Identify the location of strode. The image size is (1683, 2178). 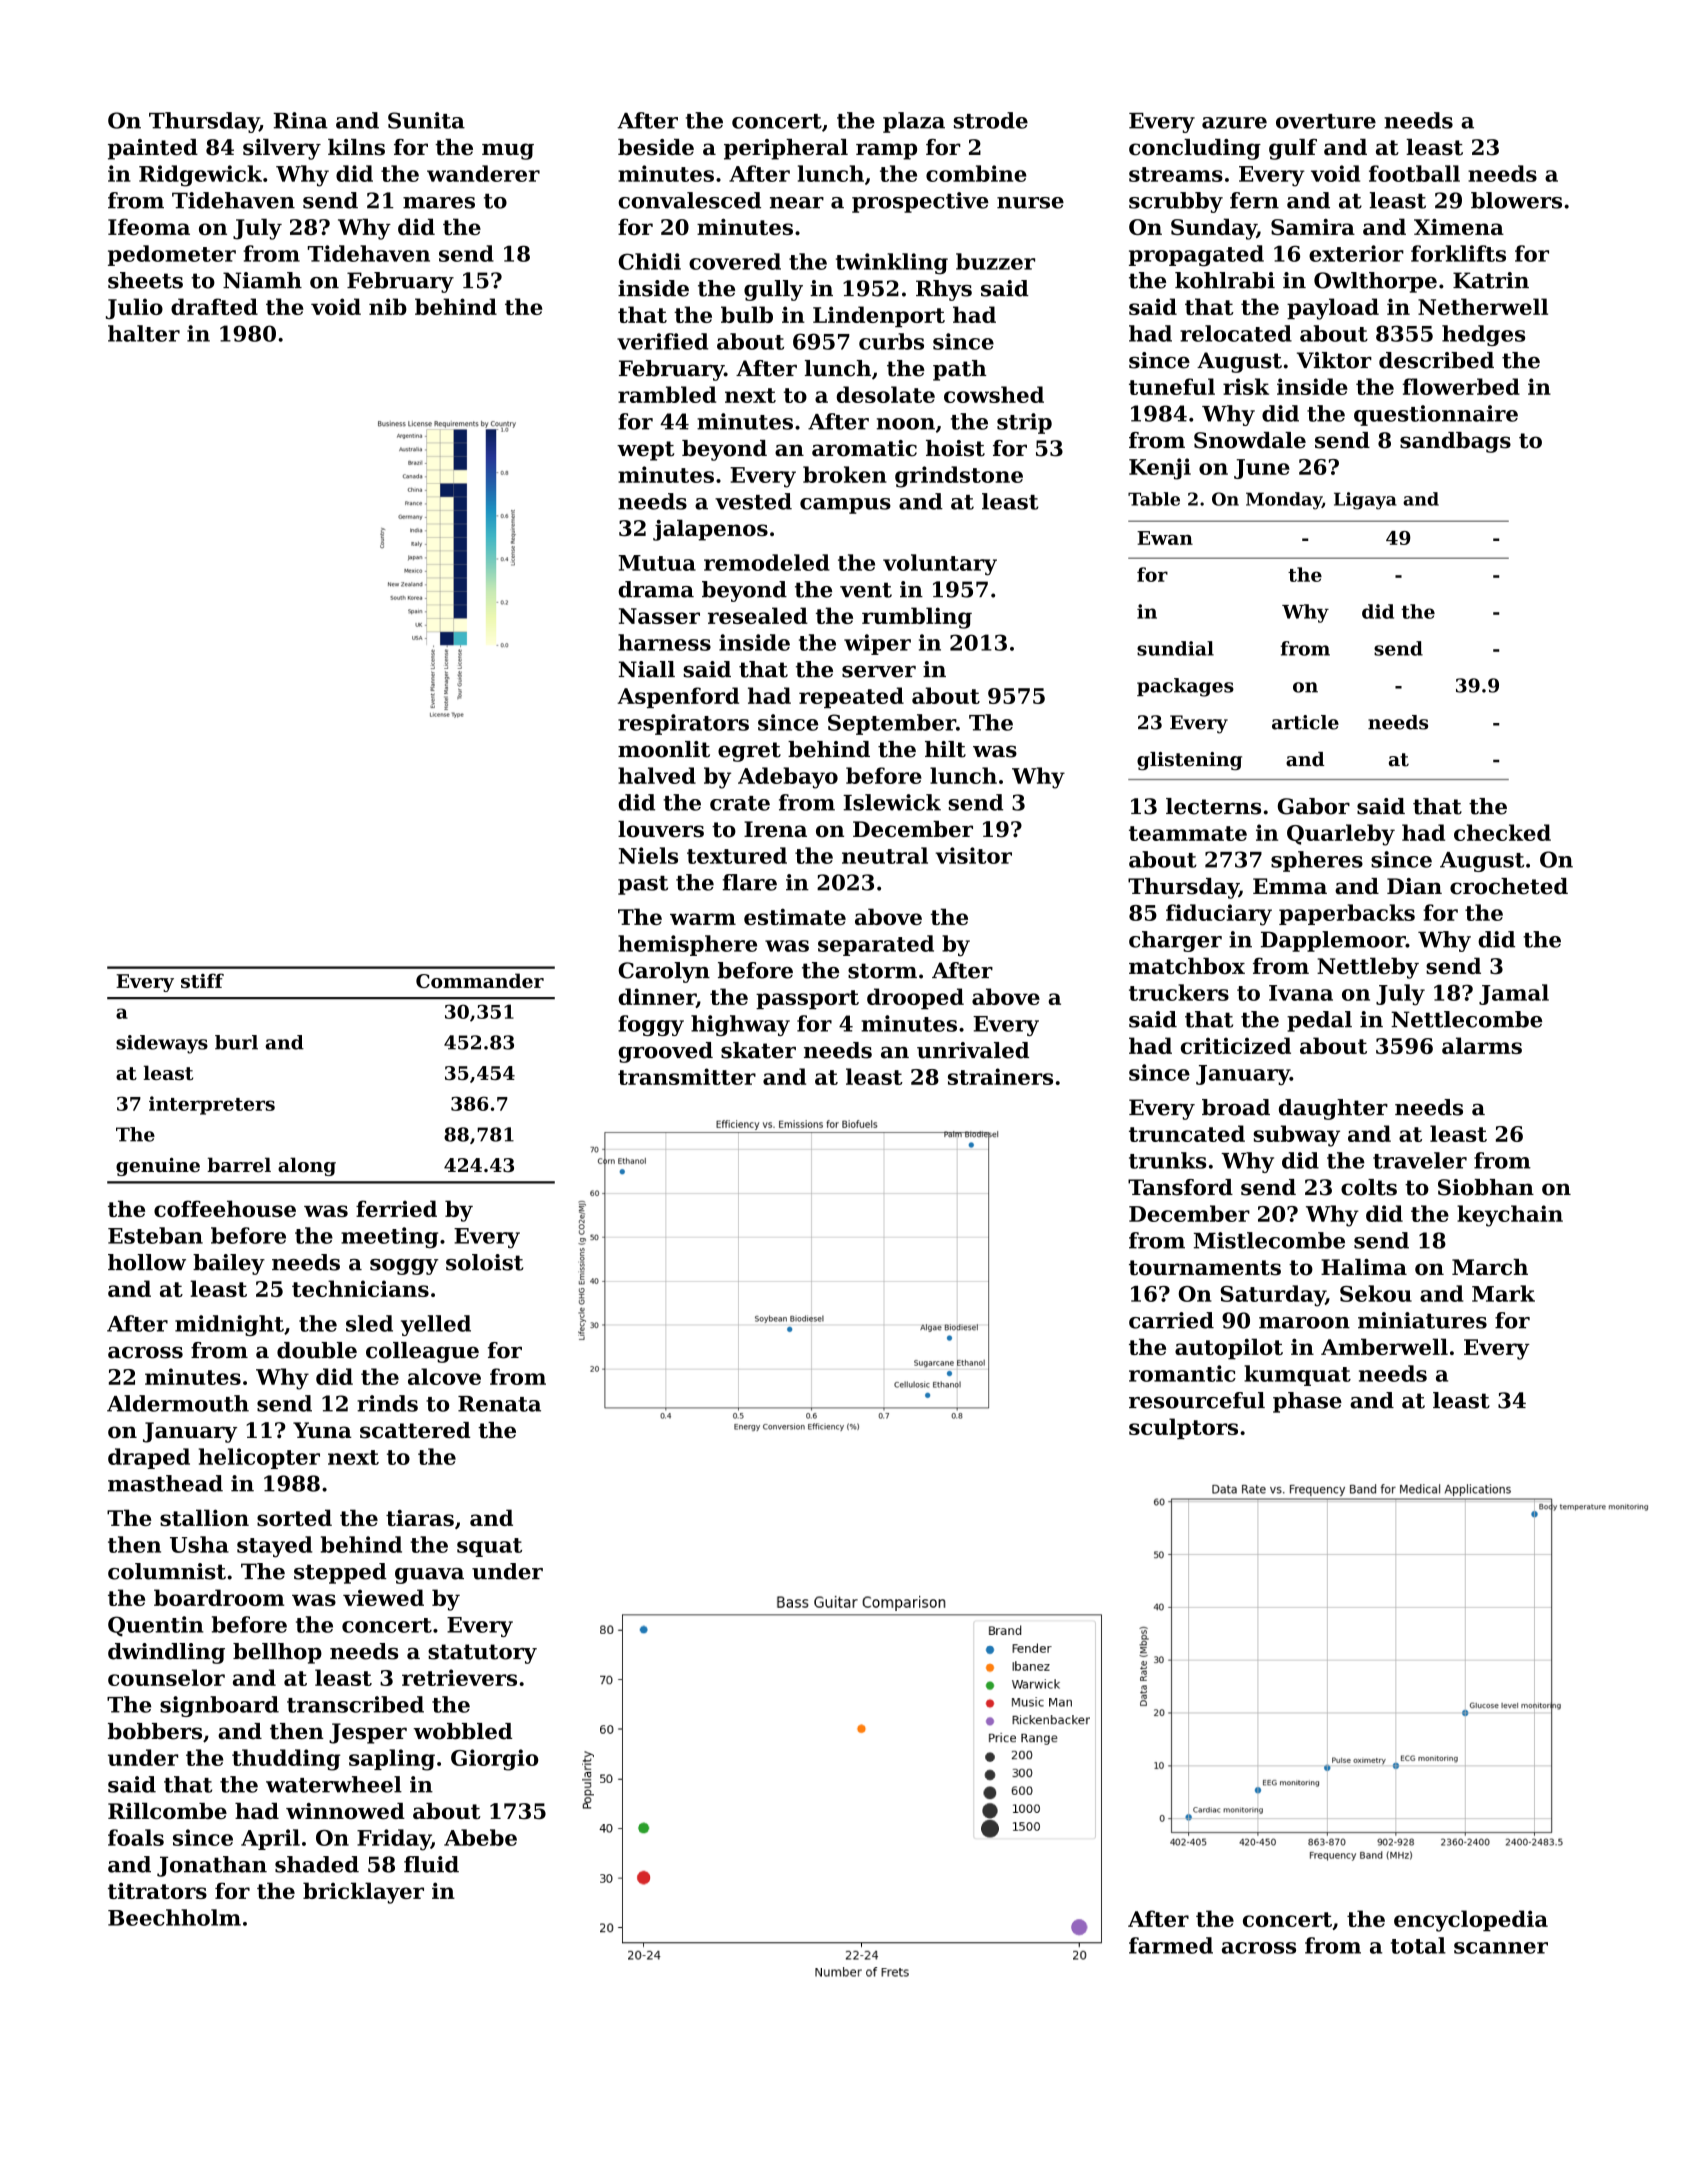
(991, 120).
